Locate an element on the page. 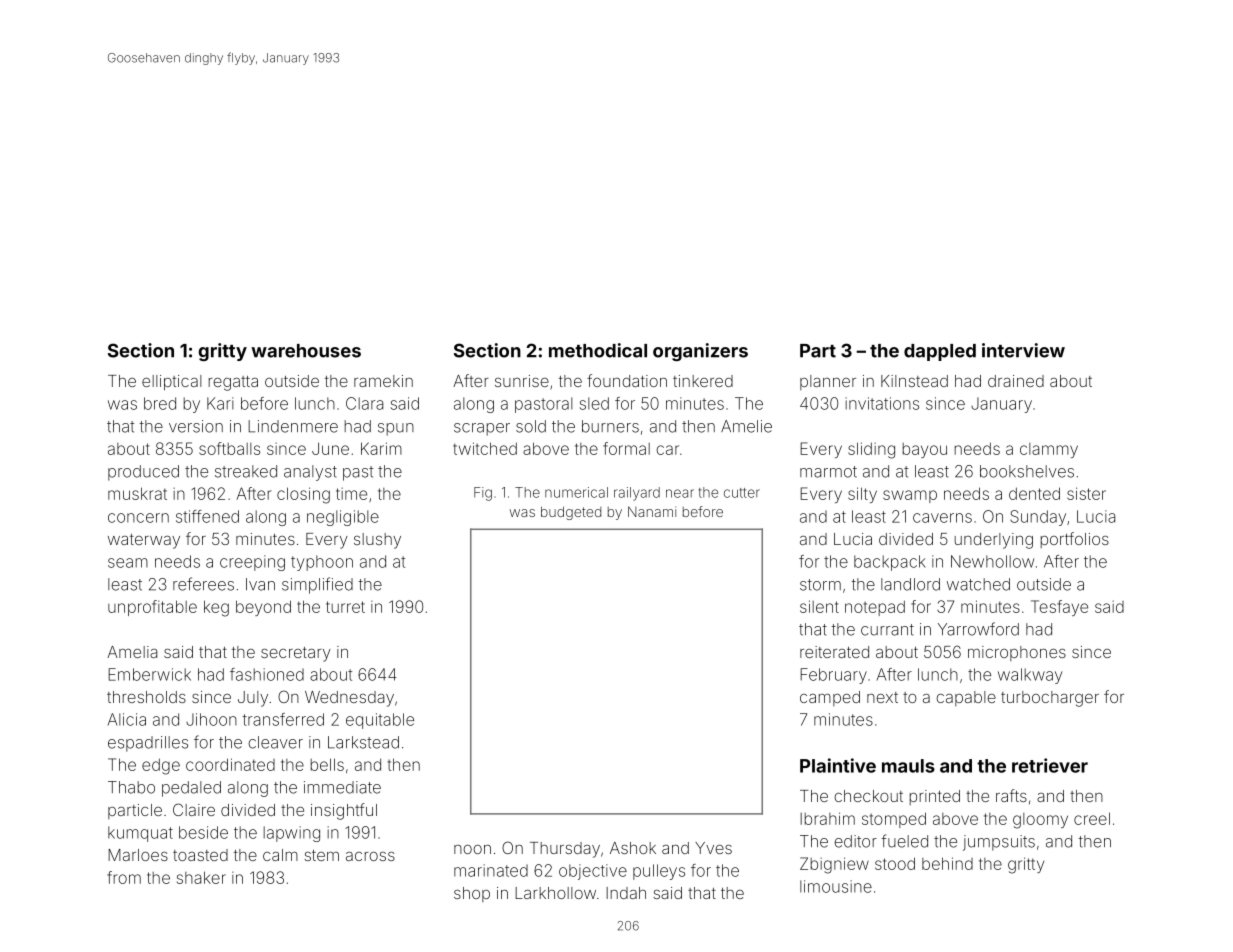  warehouses is located at coordinates (306, 351).
